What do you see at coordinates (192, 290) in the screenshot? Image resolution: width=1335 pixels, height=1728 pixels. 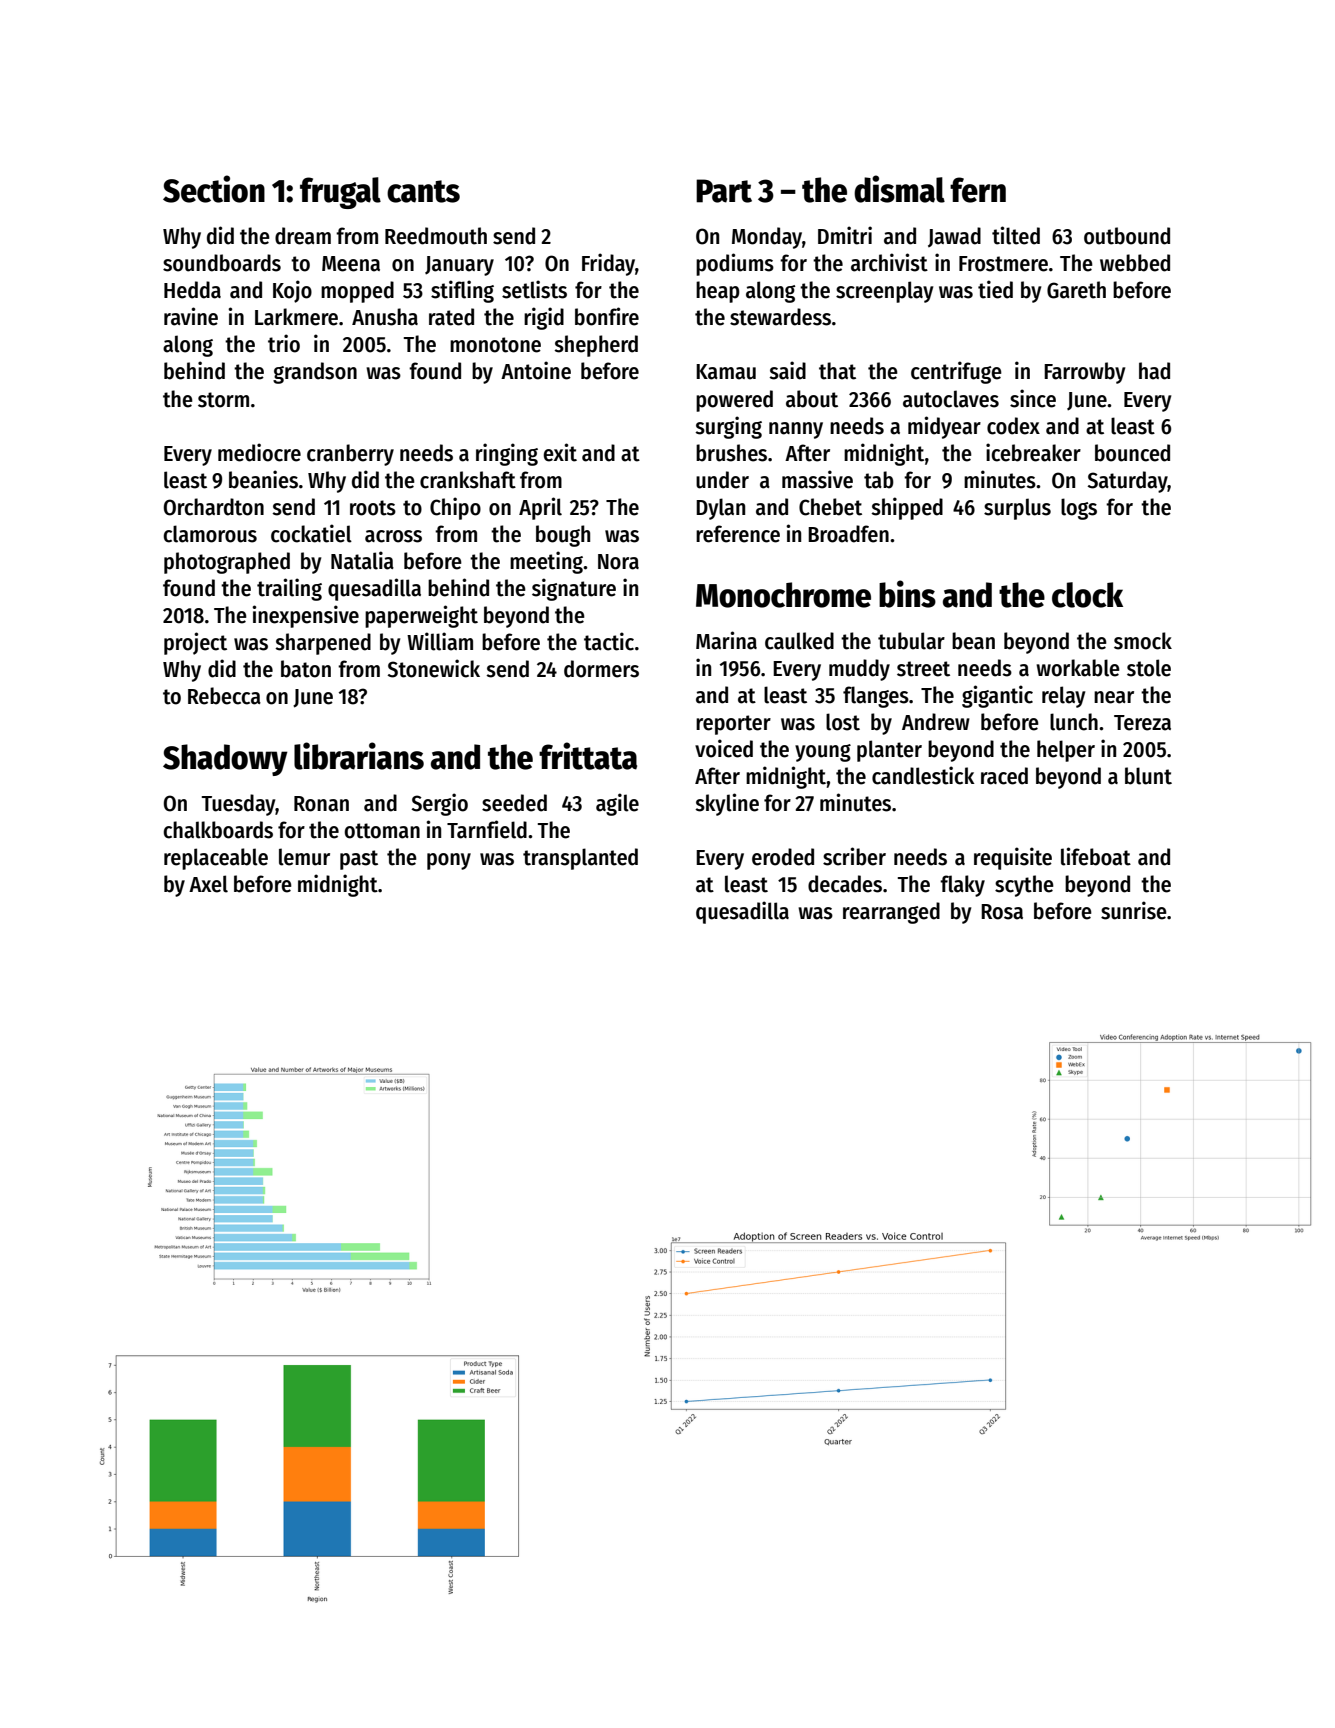 I see `Hedda` at bounding box center [192, 290].
